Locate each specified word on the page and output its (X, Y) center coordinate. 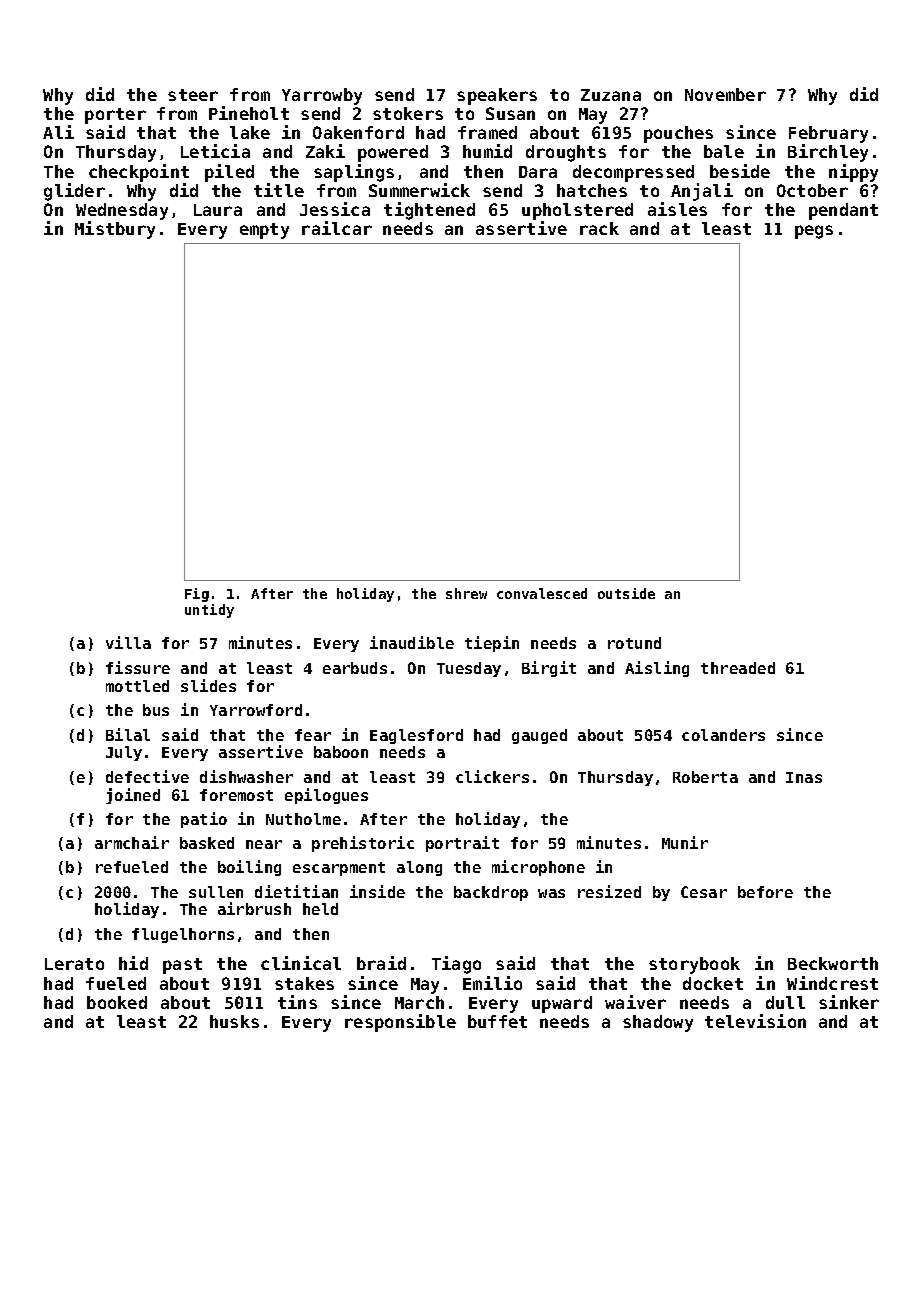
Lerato (74, 964)
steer (193, 95)
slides (208, 685)
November (725, 94)
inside (377, 891)
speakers (497, 96)
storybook (694, 965)
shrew (466, 593)
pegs (814, 232)
